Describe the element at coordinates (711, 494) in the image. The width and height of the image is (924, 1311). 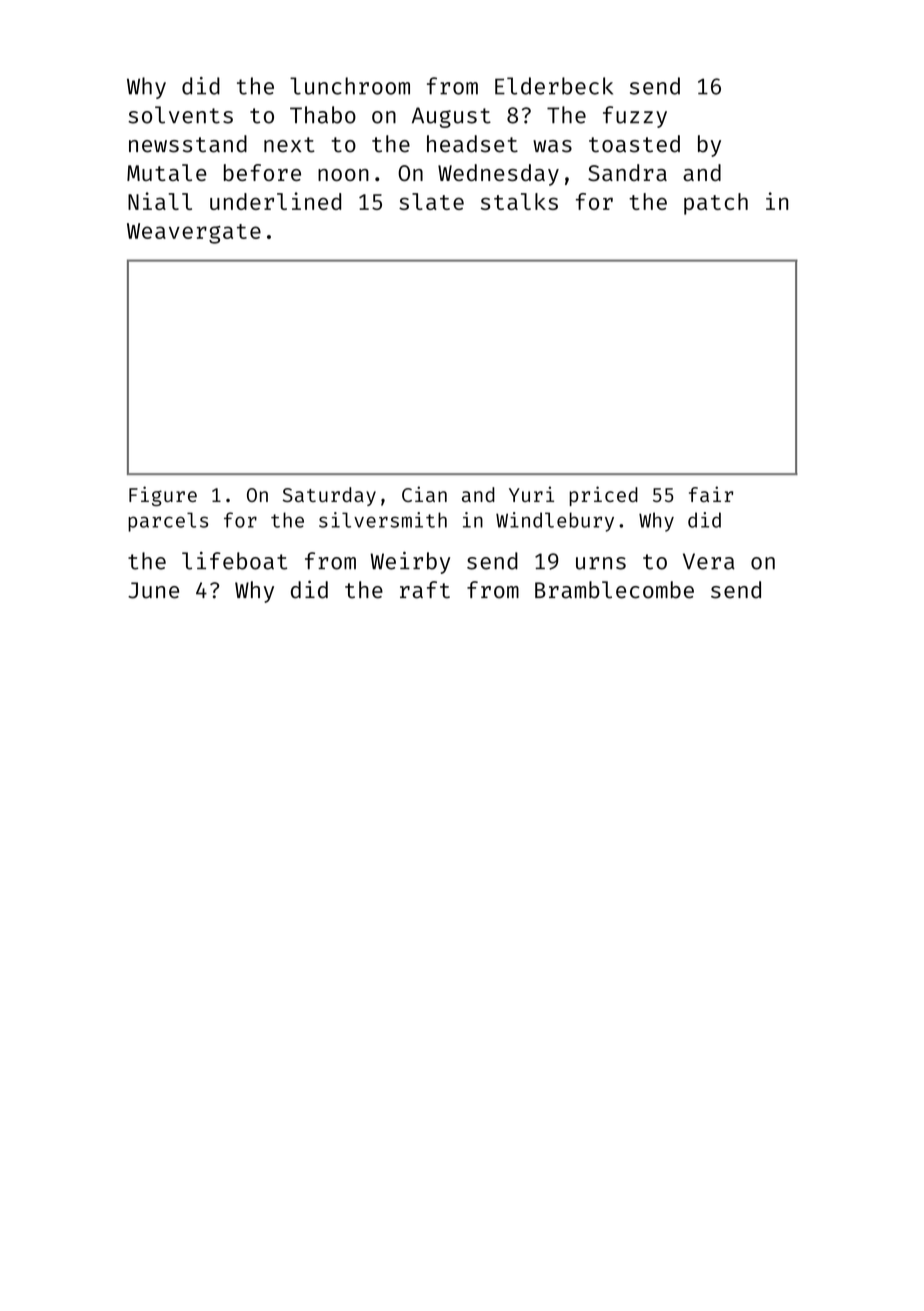
I see `fair` at that location.
